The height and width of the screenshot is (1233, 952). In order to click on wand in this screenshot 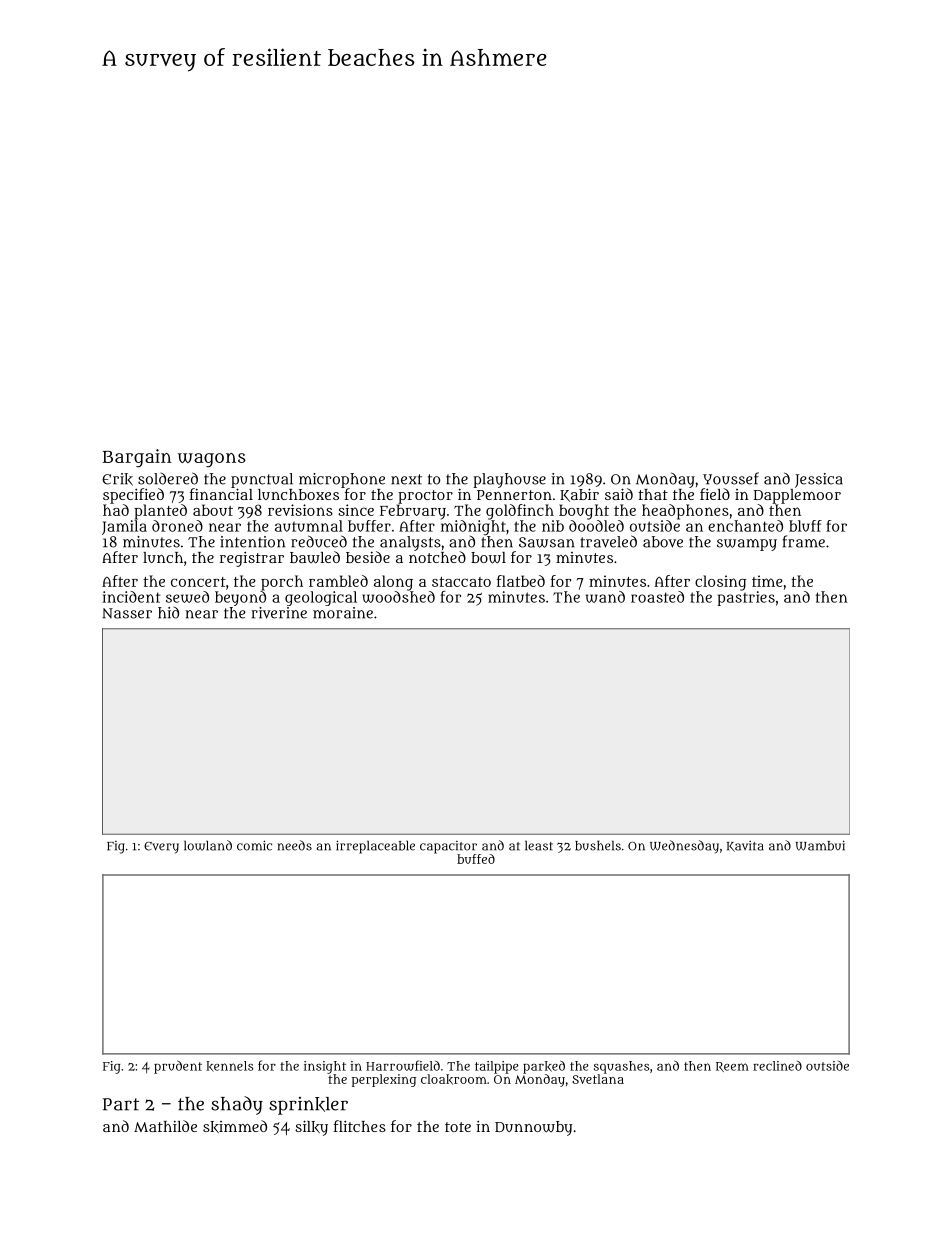, I will do `click(605, 597)`.
